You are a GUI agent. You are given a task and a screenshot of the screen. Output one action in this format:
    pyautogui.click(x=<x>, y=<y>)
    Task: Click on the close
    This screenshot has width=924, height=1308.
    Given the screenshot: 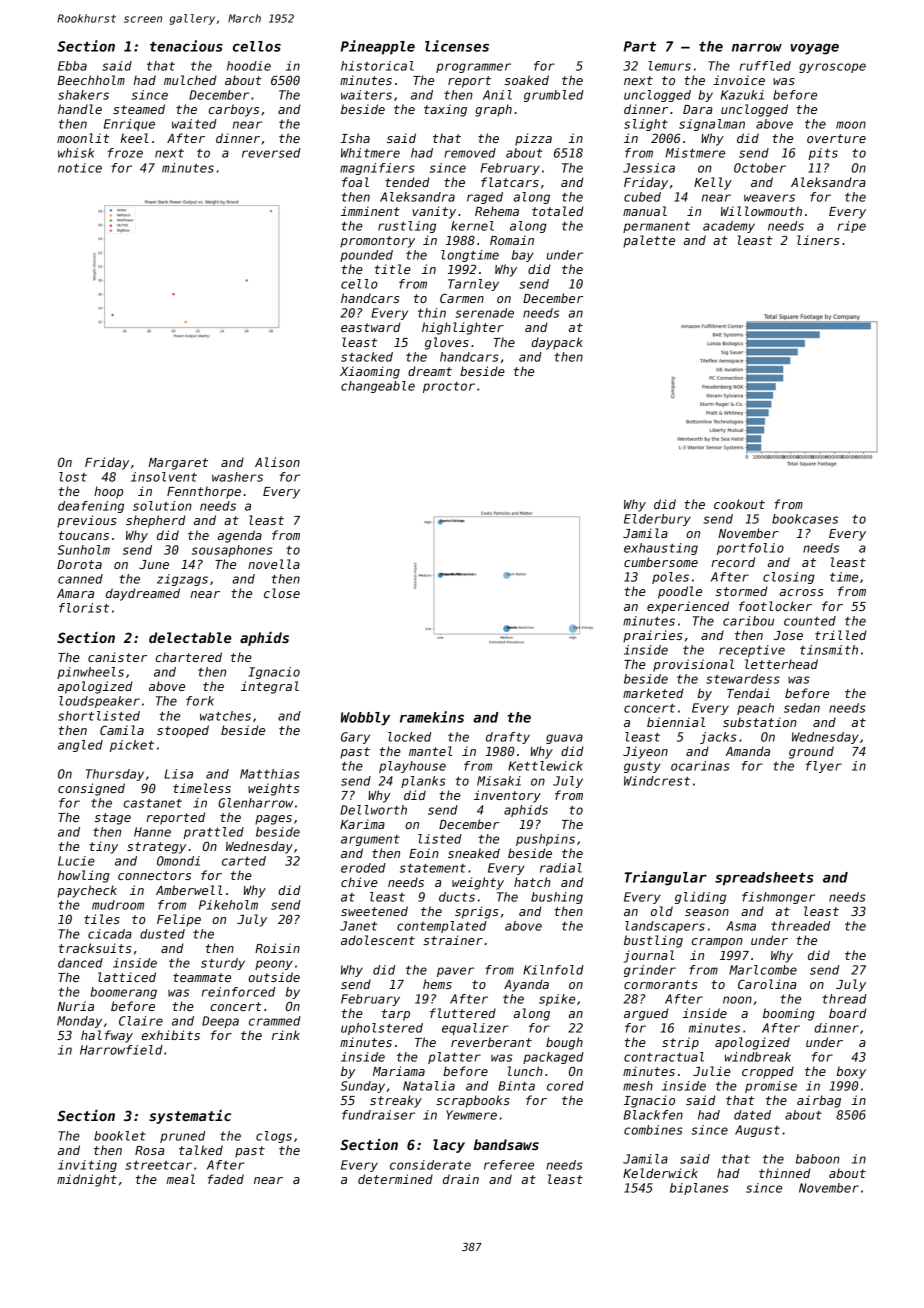 What is the action you would take?
    pyautogui.click(x=282, y=593)
